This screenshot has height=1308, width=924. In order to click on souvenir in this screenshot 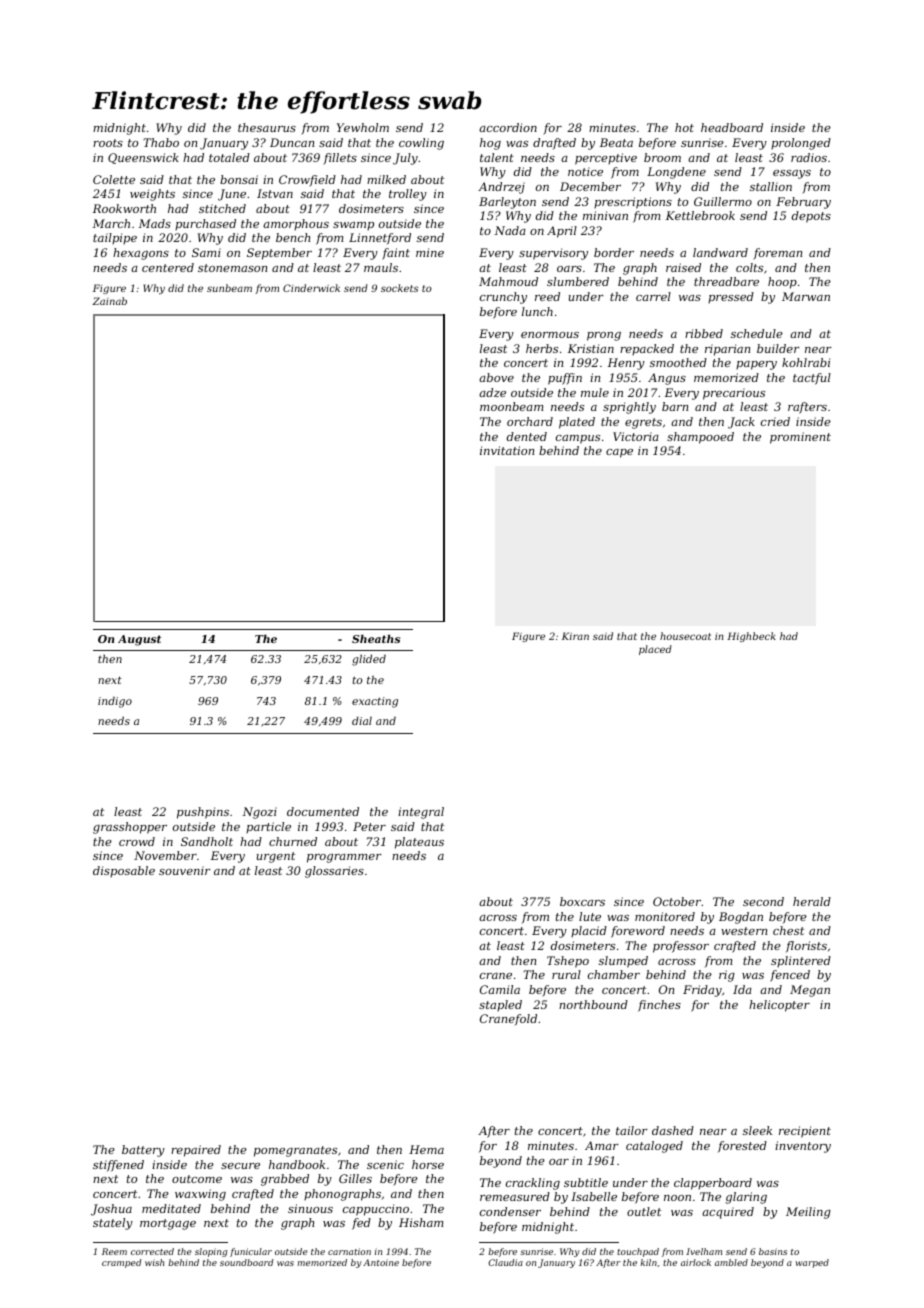, I will do `click(185, 870)`.
